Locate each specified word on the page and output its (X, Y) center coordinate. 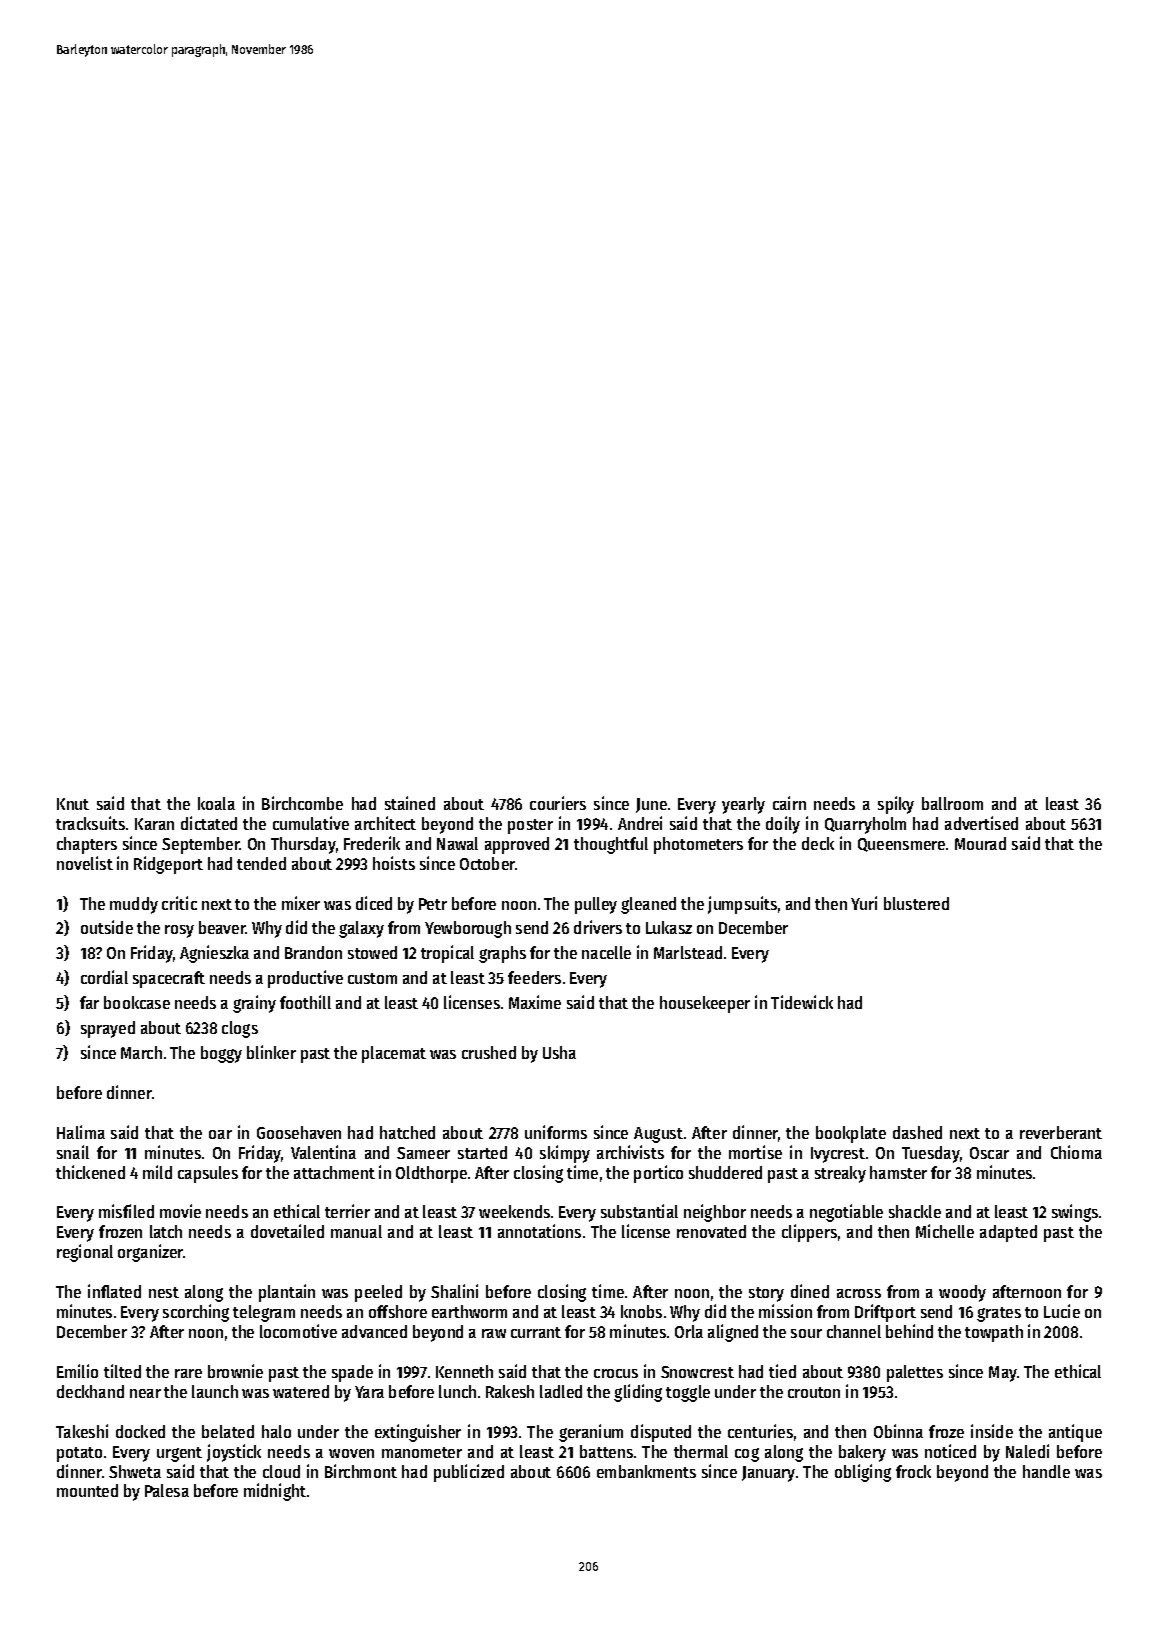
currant (536, 1332)
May (1003, 1374)
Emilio (77, 1371)
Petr (433, 904)
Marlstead (688, 952)
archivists (630, 1152)
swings (1075, 1213)
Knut (73, 804)
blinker (271, 1052)
